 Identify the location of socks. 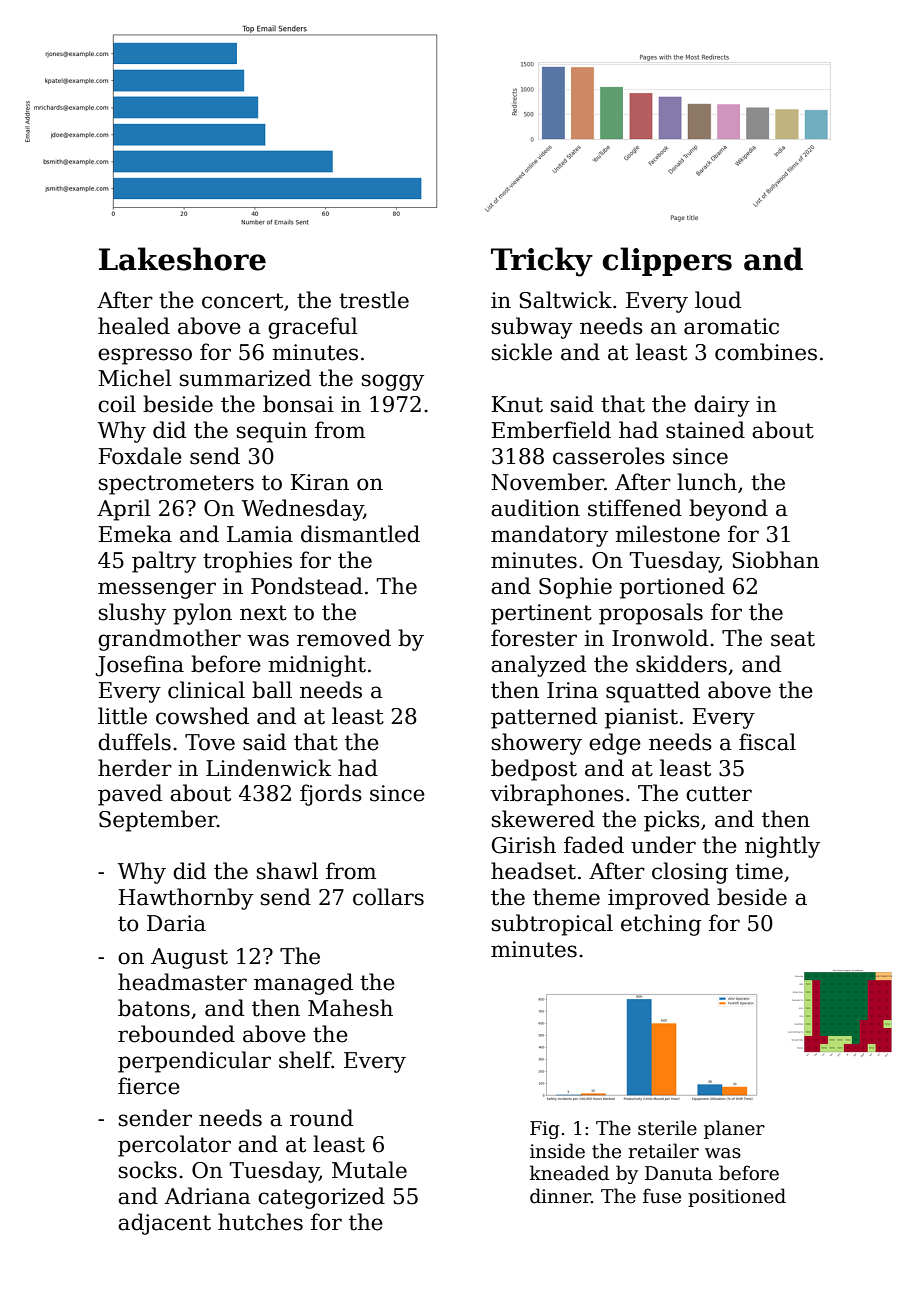
(148, 1170).
